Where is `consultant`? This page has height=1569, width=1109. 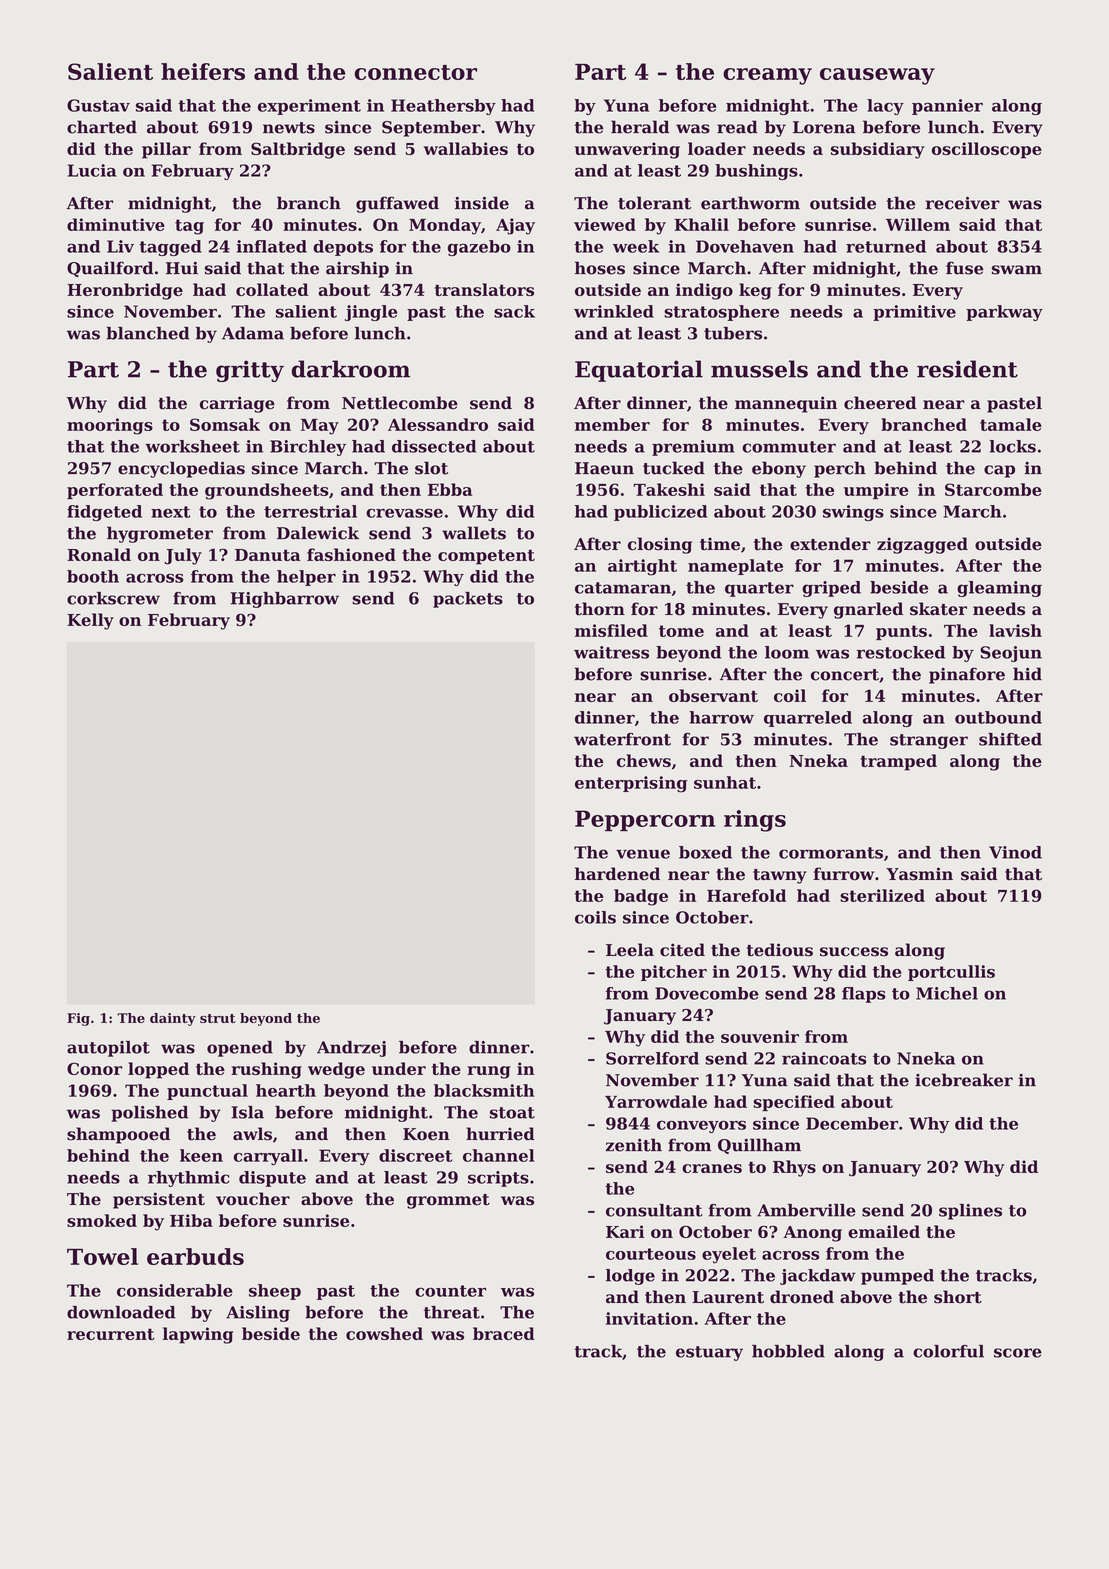
consultant is located at coordinates (654, 1210).
